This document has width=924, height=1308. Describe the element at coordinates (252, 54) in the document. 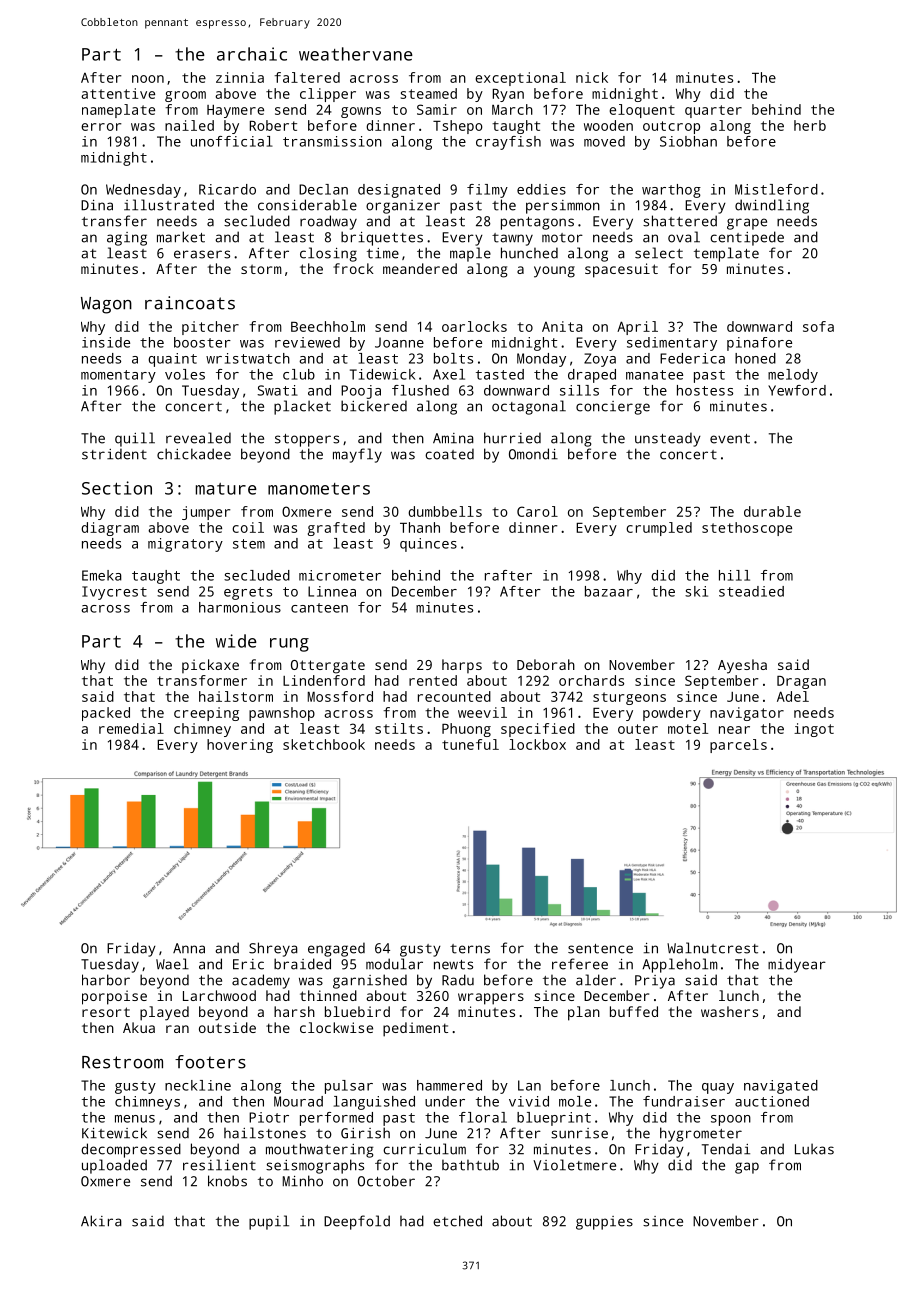

I see `archaic` at that location.
